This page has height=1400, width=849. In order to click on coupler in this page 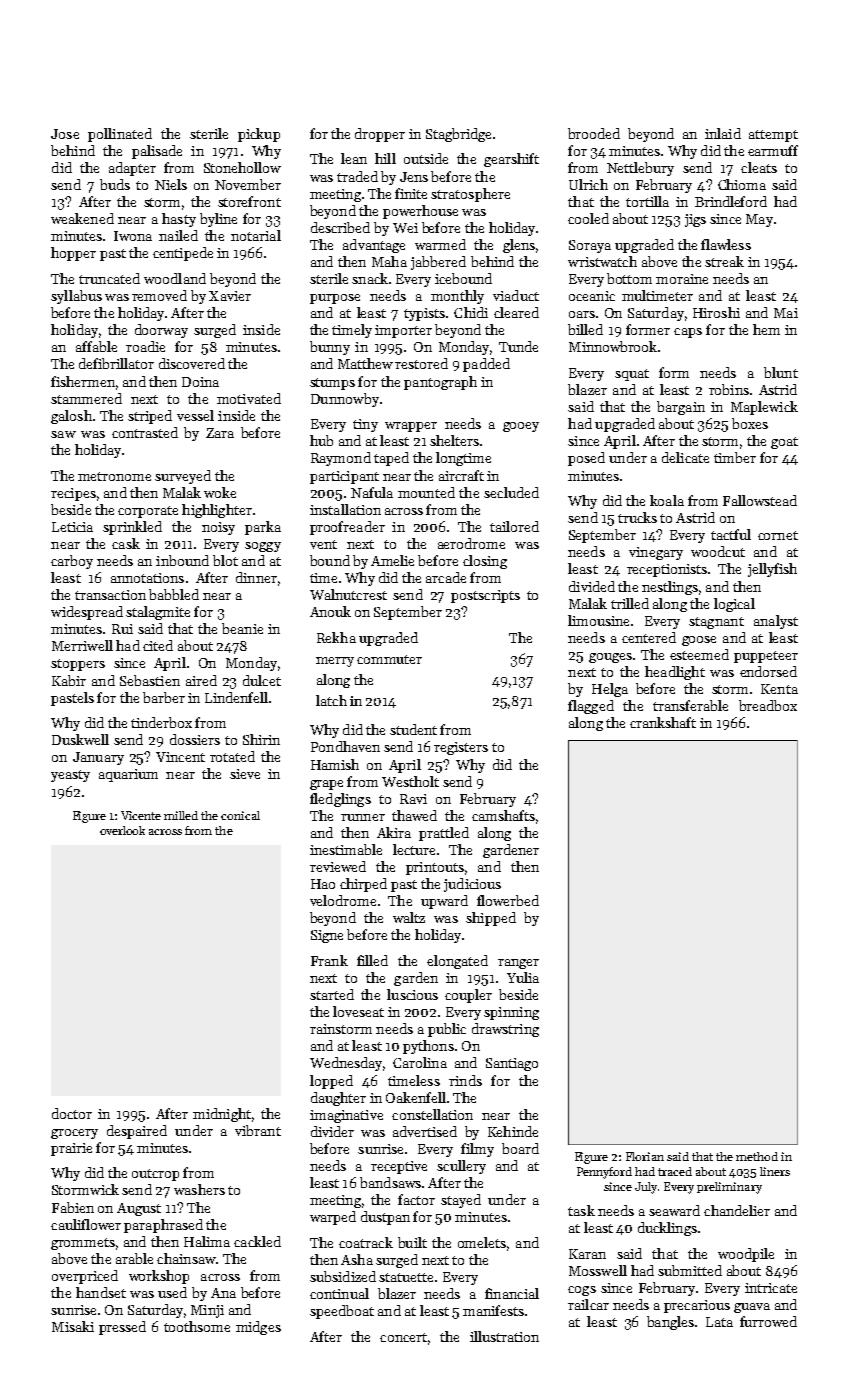, I will do `click(468, 996)`.
